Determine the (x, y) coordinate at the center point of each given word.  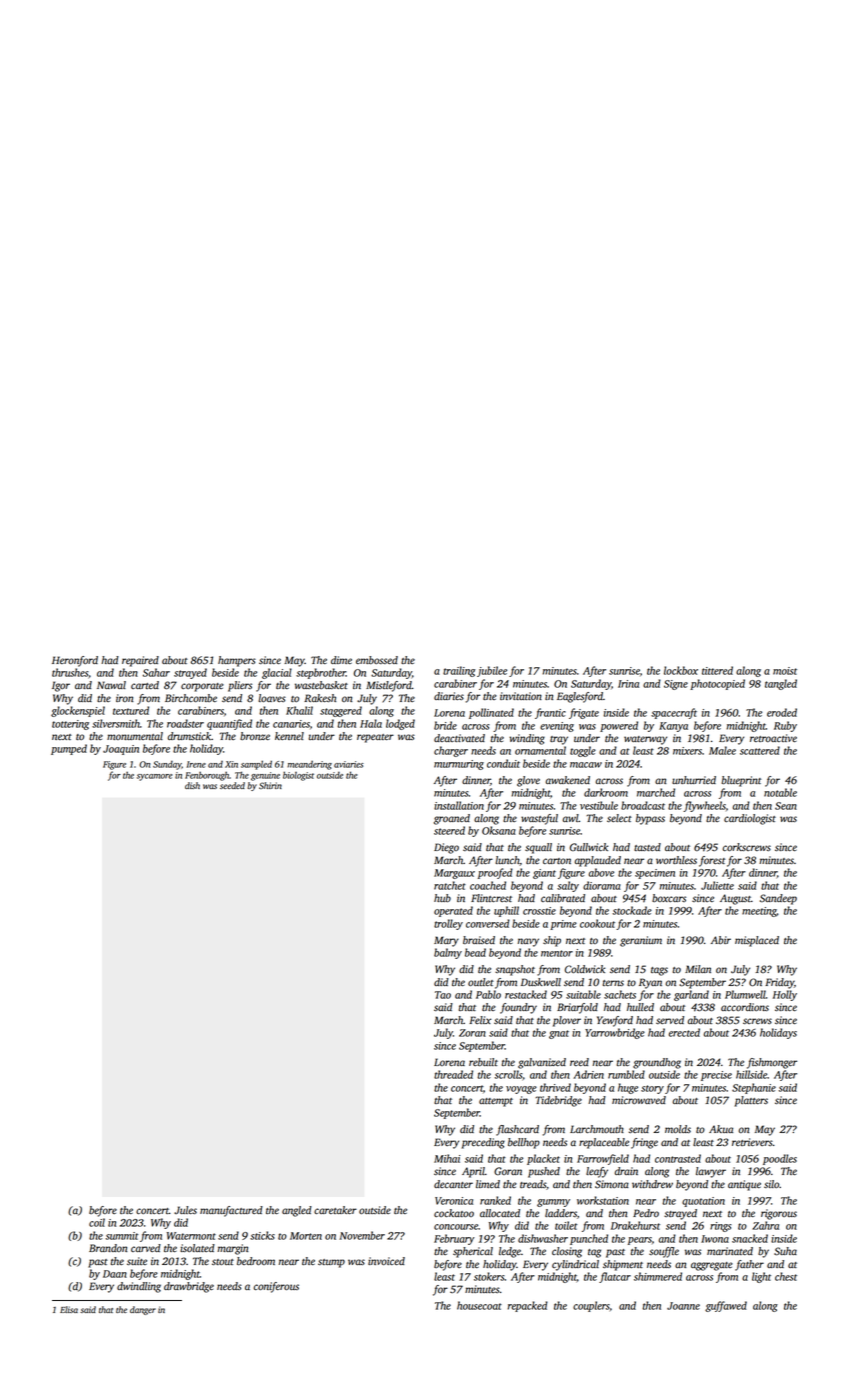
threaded (453, 1074)
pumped (69, 749)
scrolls (508, 1074)
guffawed (726, 1306)
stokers (489, 1276)
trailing (459, 671)
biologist (298, 776)
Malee (722, 750)
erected (684, 1032)
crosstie (539, 911)
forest (712, 861)
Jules (185, 1210)
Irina (628, 684)
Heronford (75, 661)
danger (143, 1310)
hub (442, 898)
